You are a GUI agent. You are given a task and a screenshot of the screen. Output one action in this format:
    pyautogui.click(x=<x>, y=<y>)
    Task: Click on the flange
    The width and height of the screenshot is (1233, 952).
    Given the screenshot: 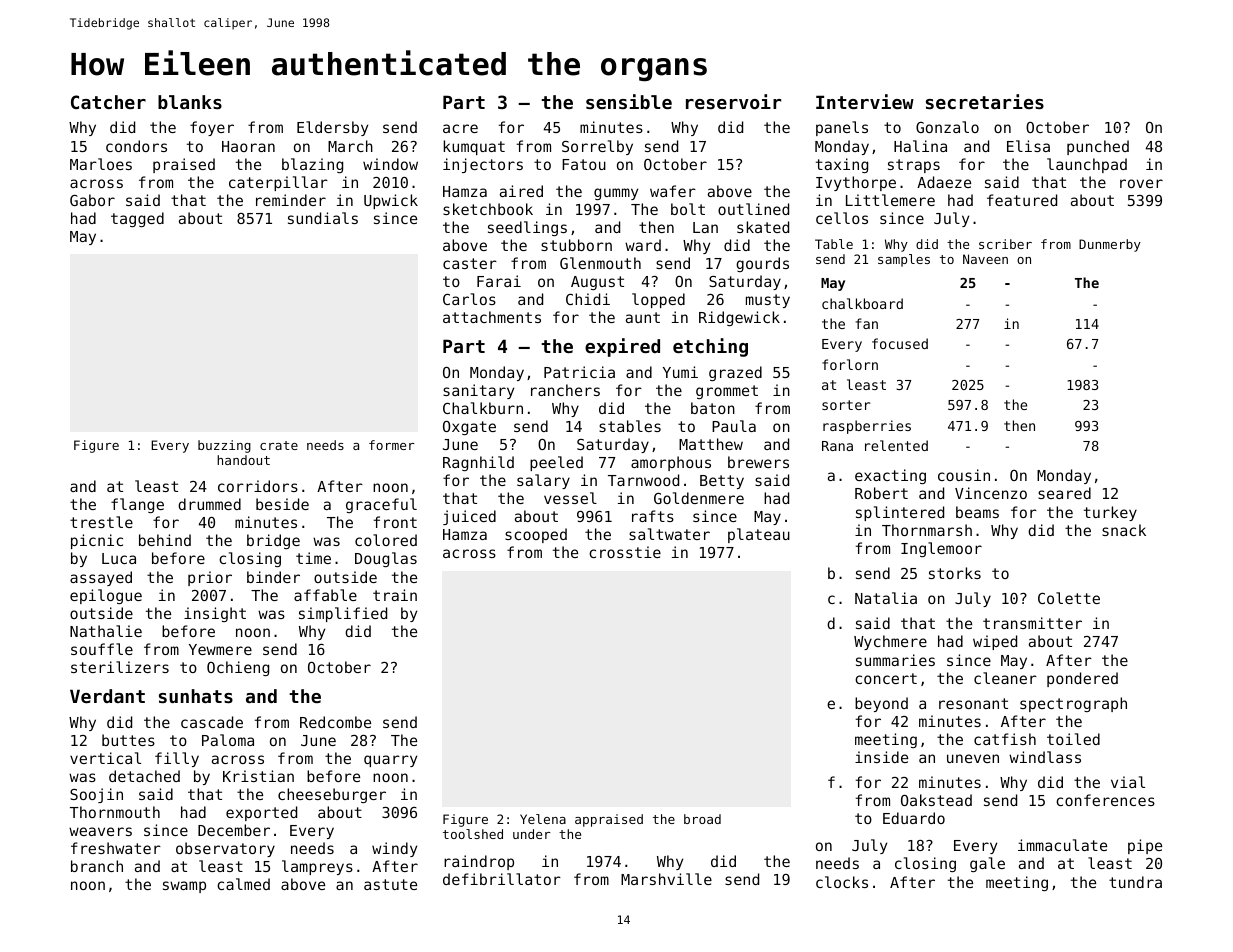 What is the action you would take?
    pyautogui.click(x=137, y=505)
